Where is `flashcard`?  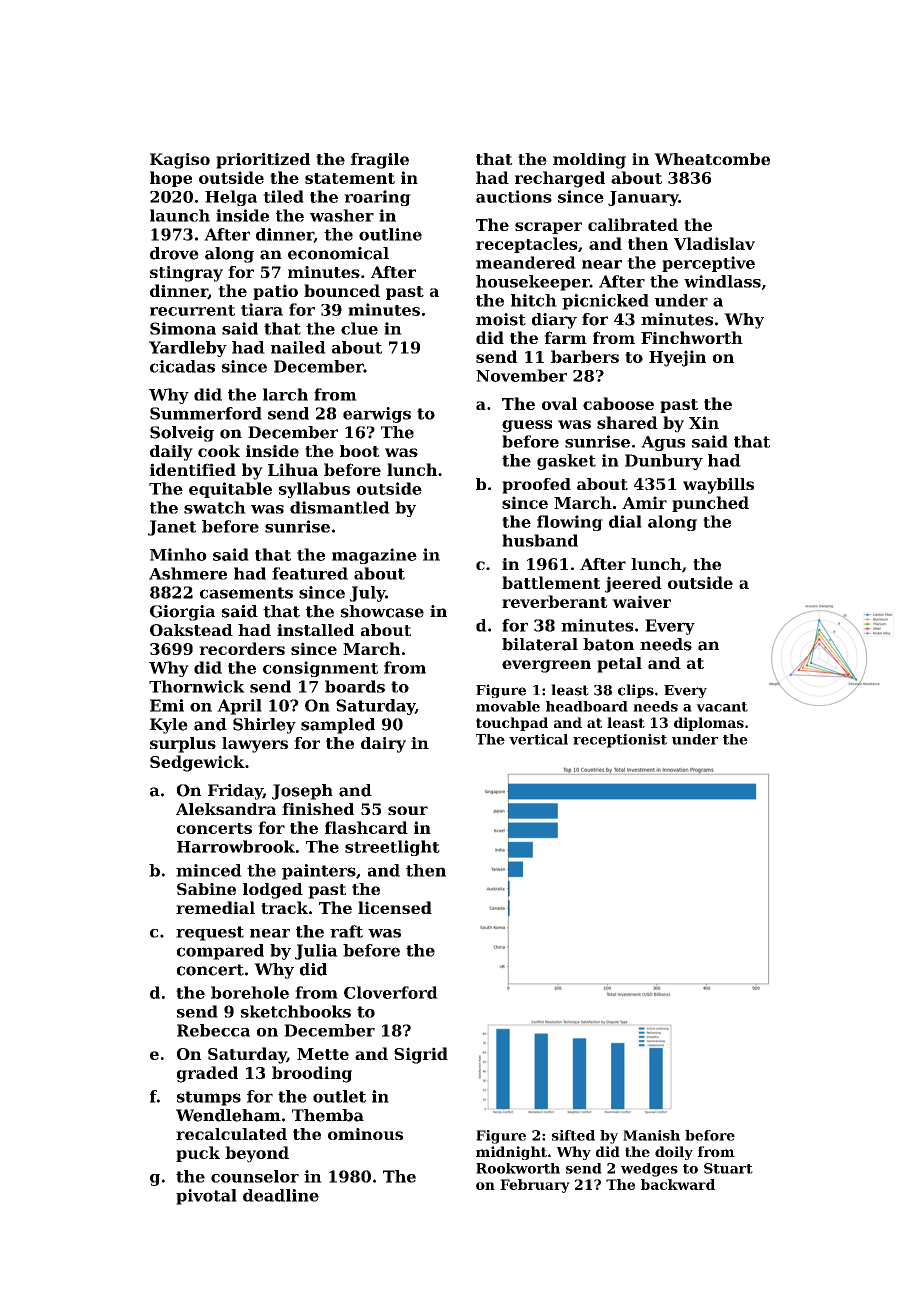 flashcard is located at coordinates (366, 827).
